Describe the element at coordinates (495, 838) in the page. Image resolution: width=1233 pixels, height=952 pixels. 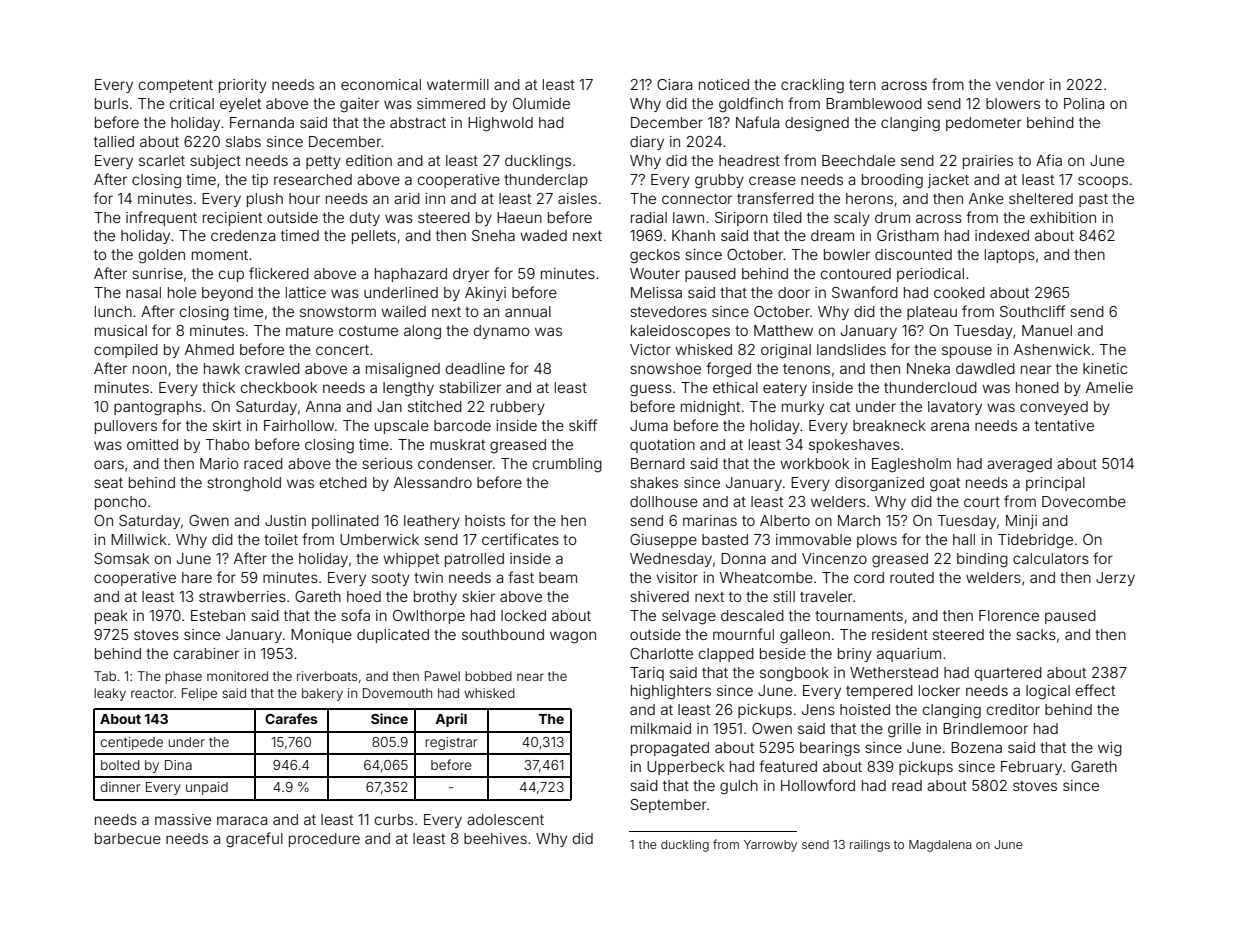
I see `beehives` at that location.
